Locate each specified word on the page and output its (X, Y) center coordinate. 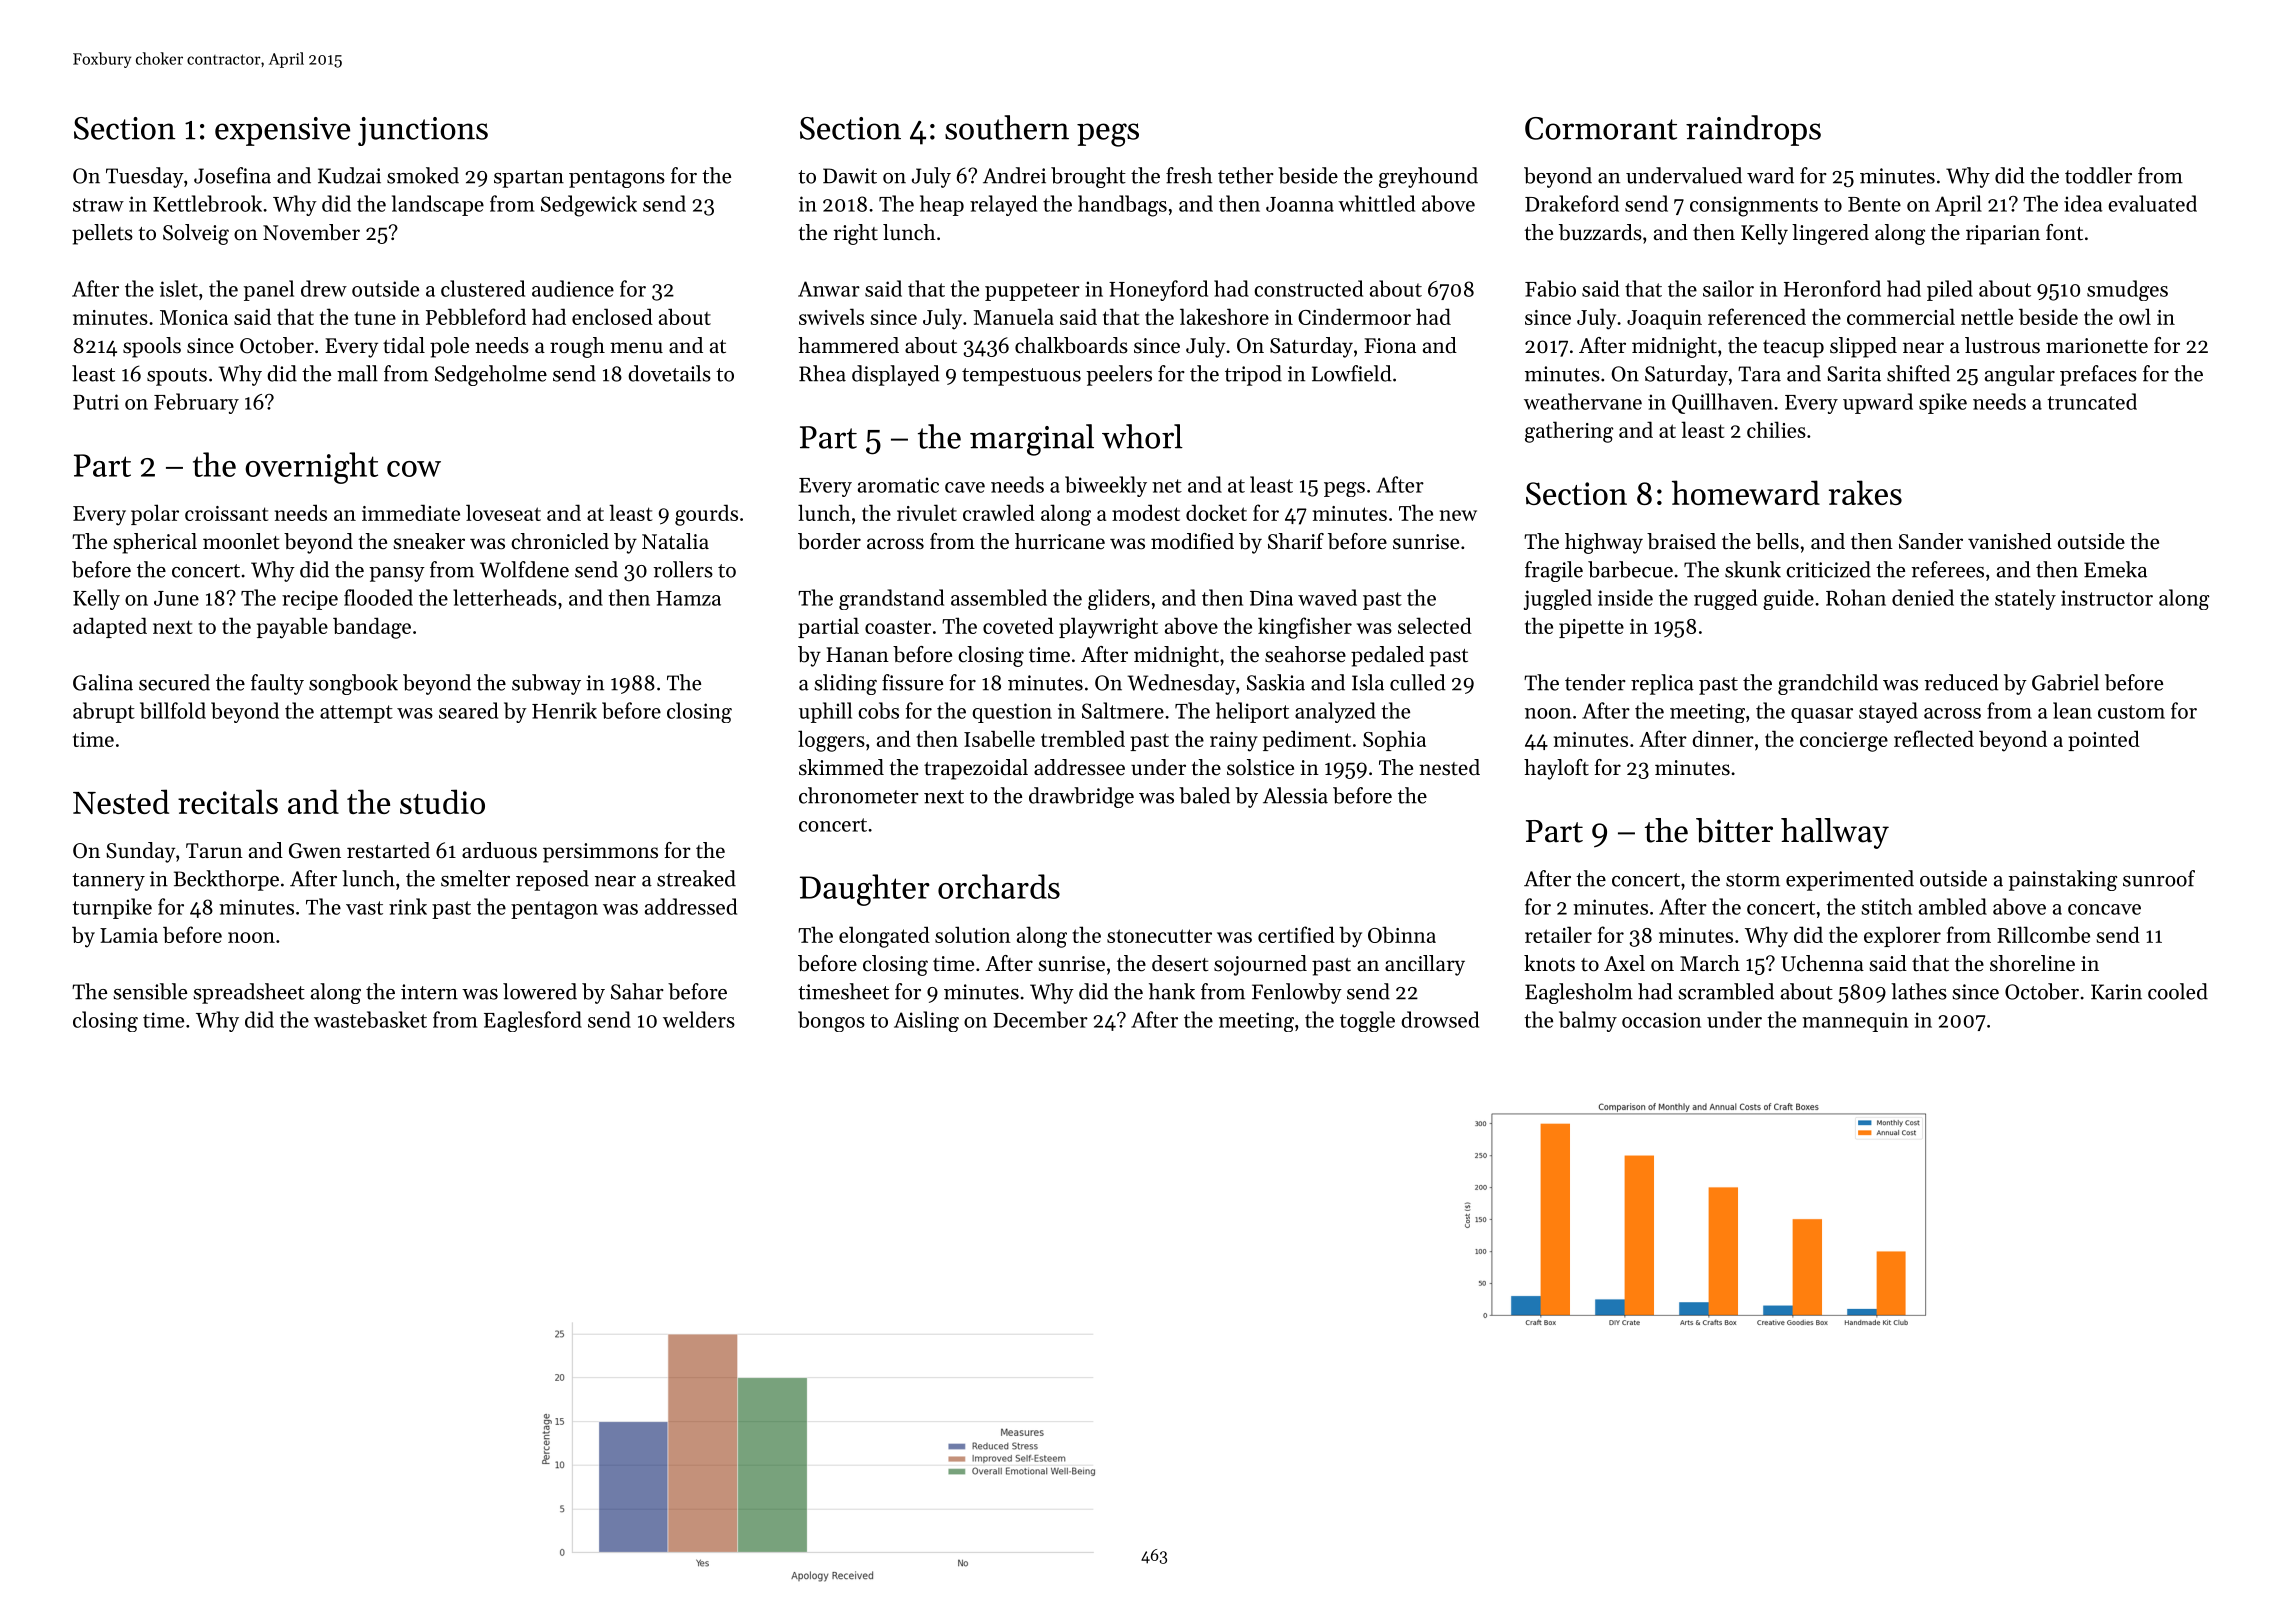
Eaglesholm (1579, 993)
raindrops (1753, 130)
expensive (282, 131)
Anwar (829, 289)
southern (1007, 127)
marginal (1032, 440)
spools (152, 347)
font (2064, 232)
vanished (2010, 541)
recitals (228, 801)
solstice (1260, 767)
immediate (411, 512)
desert (1180, 963)
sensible (150, 991)
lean (2072, 710)
